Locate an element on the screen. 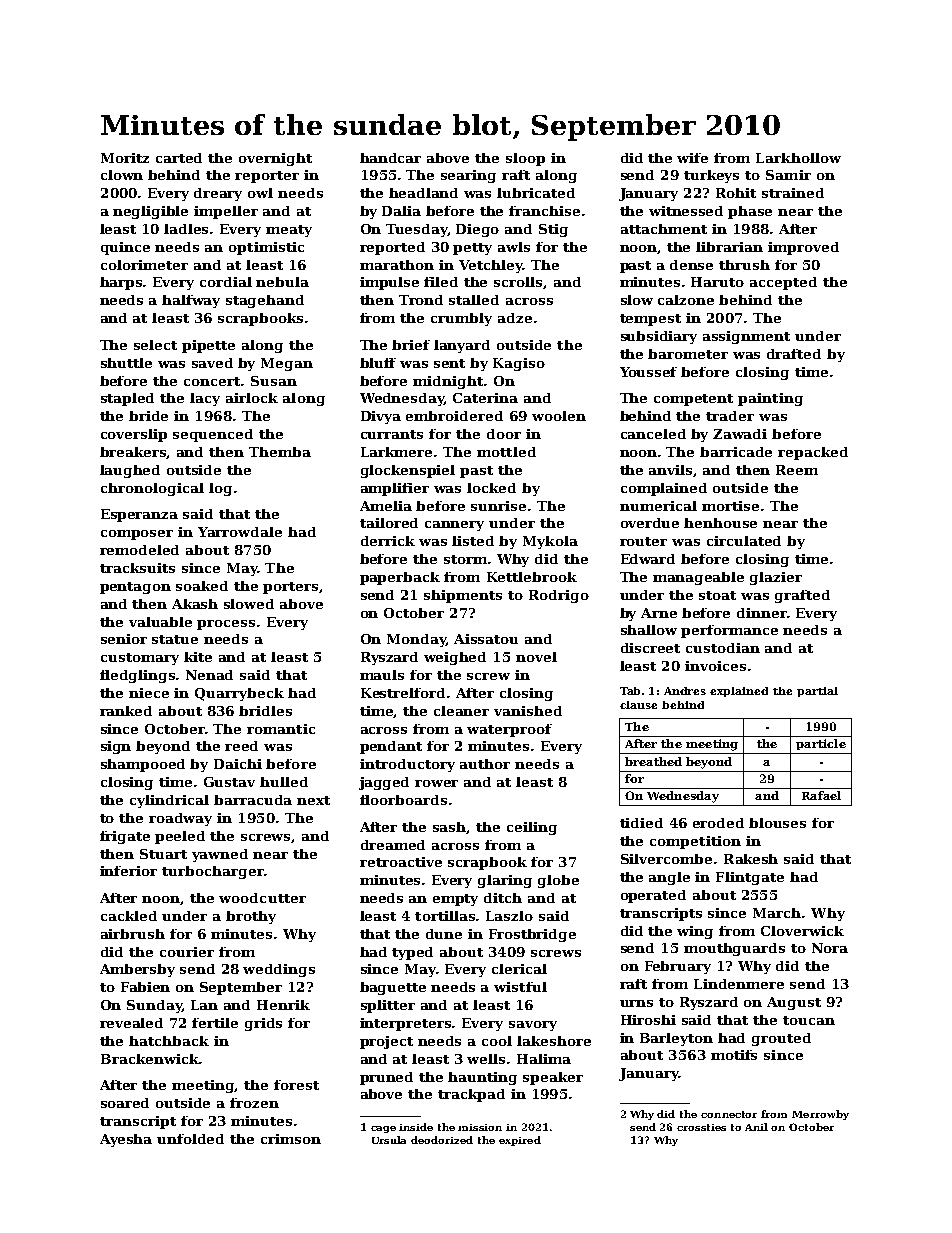 The height and width of the screenshot is (1233, 952). fledglings is located at coordinates (137, 676).
